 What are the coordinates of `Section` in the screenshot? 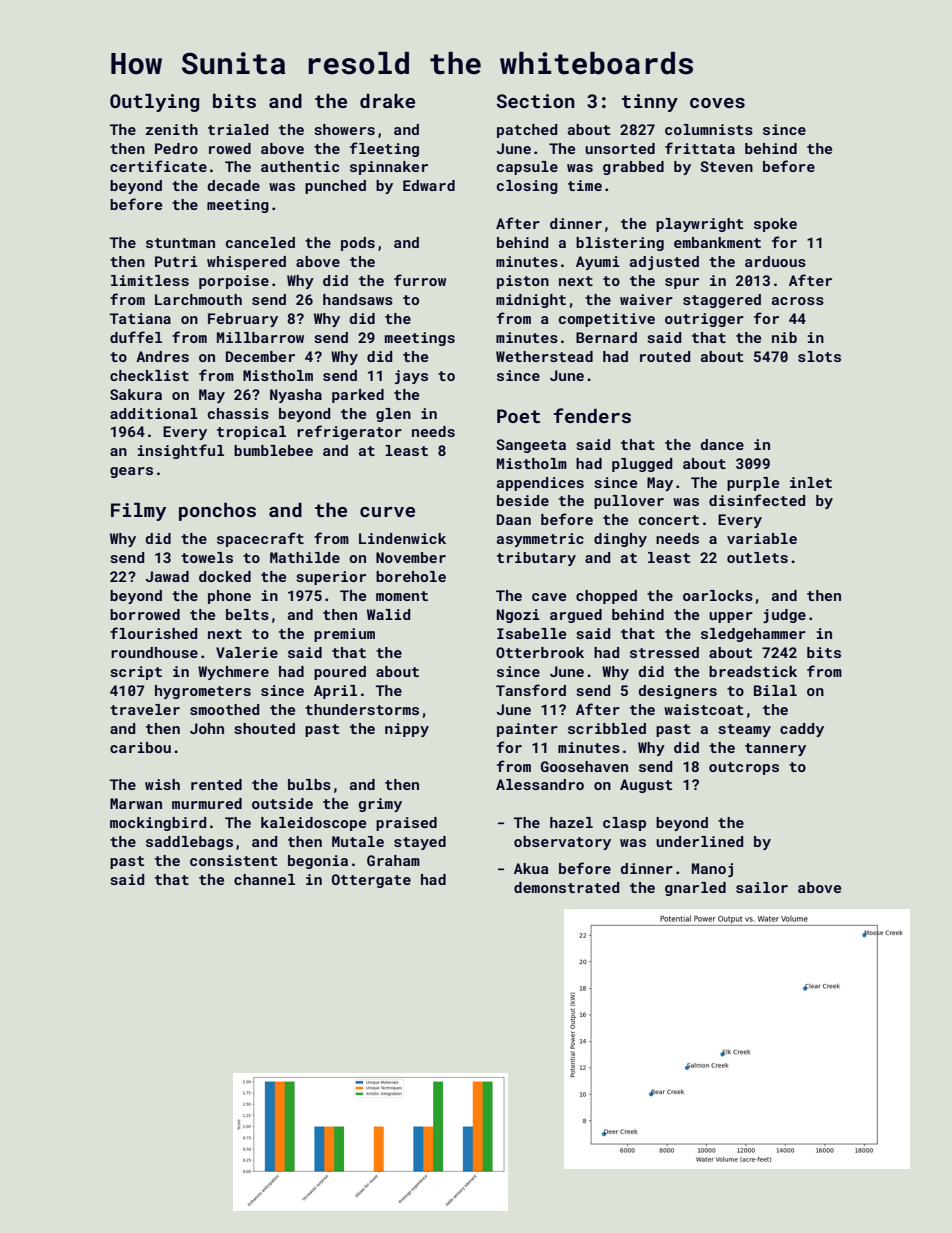 It's located at (536, 101).
